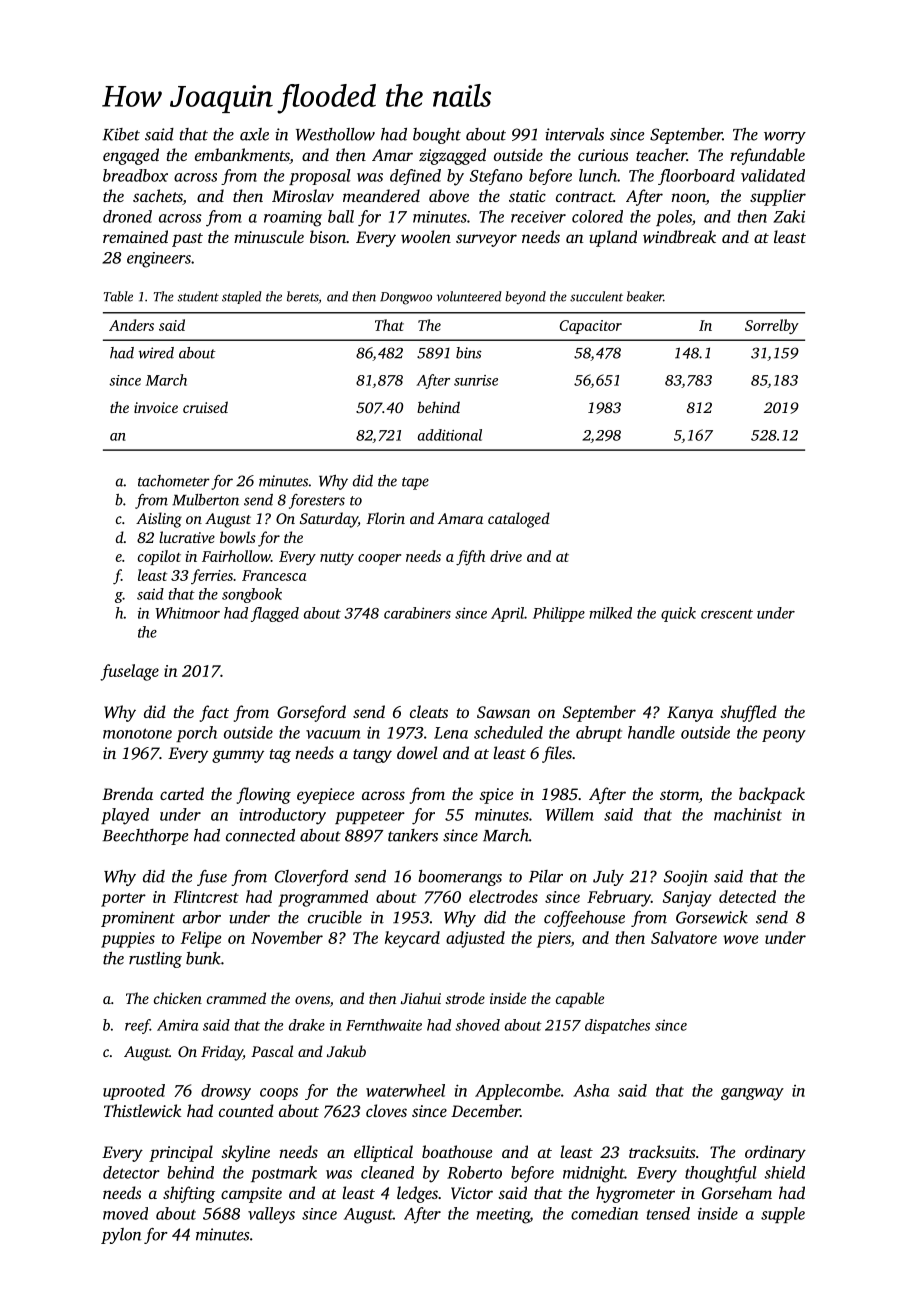 The width and height of the screenshot is (908, 1316). What do you see at coordinates (519, 520) in the screenshot?
I see `cataloged` at bounding box center [519, 520].
